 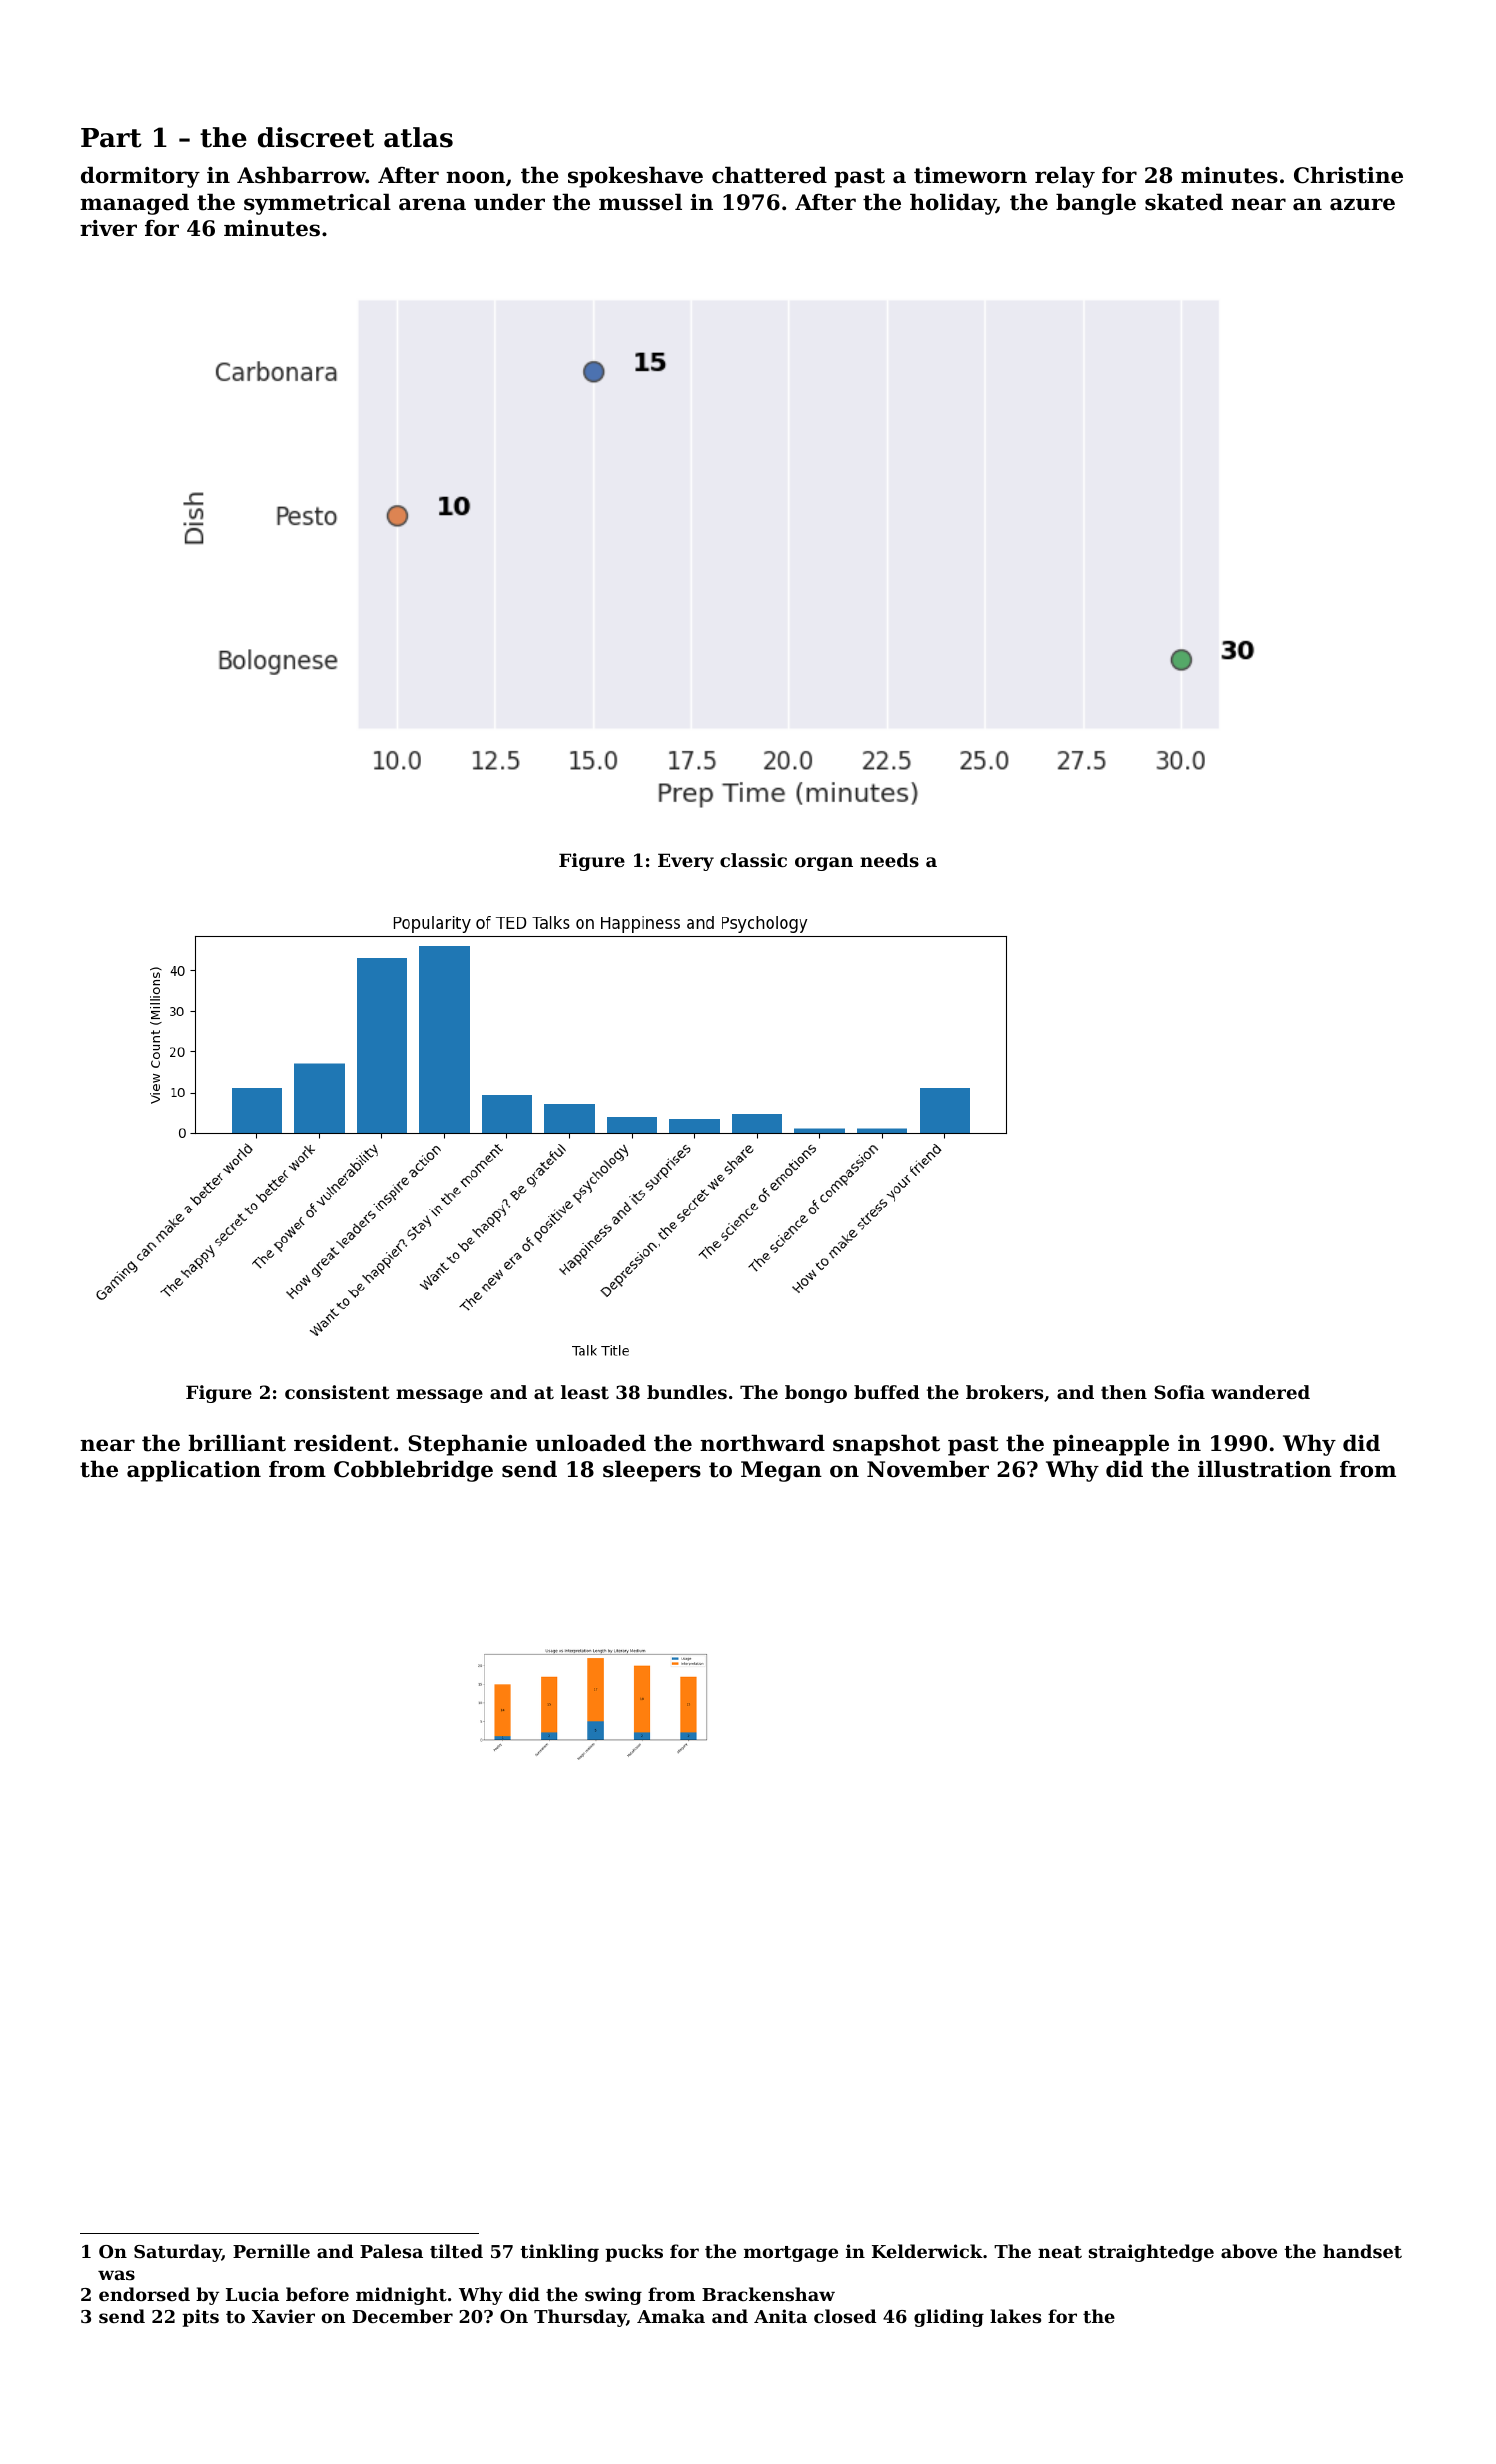 What do you see at coordinates (108, 228) in the screenshot?
I see `river` at bounding box center [108, 228].
